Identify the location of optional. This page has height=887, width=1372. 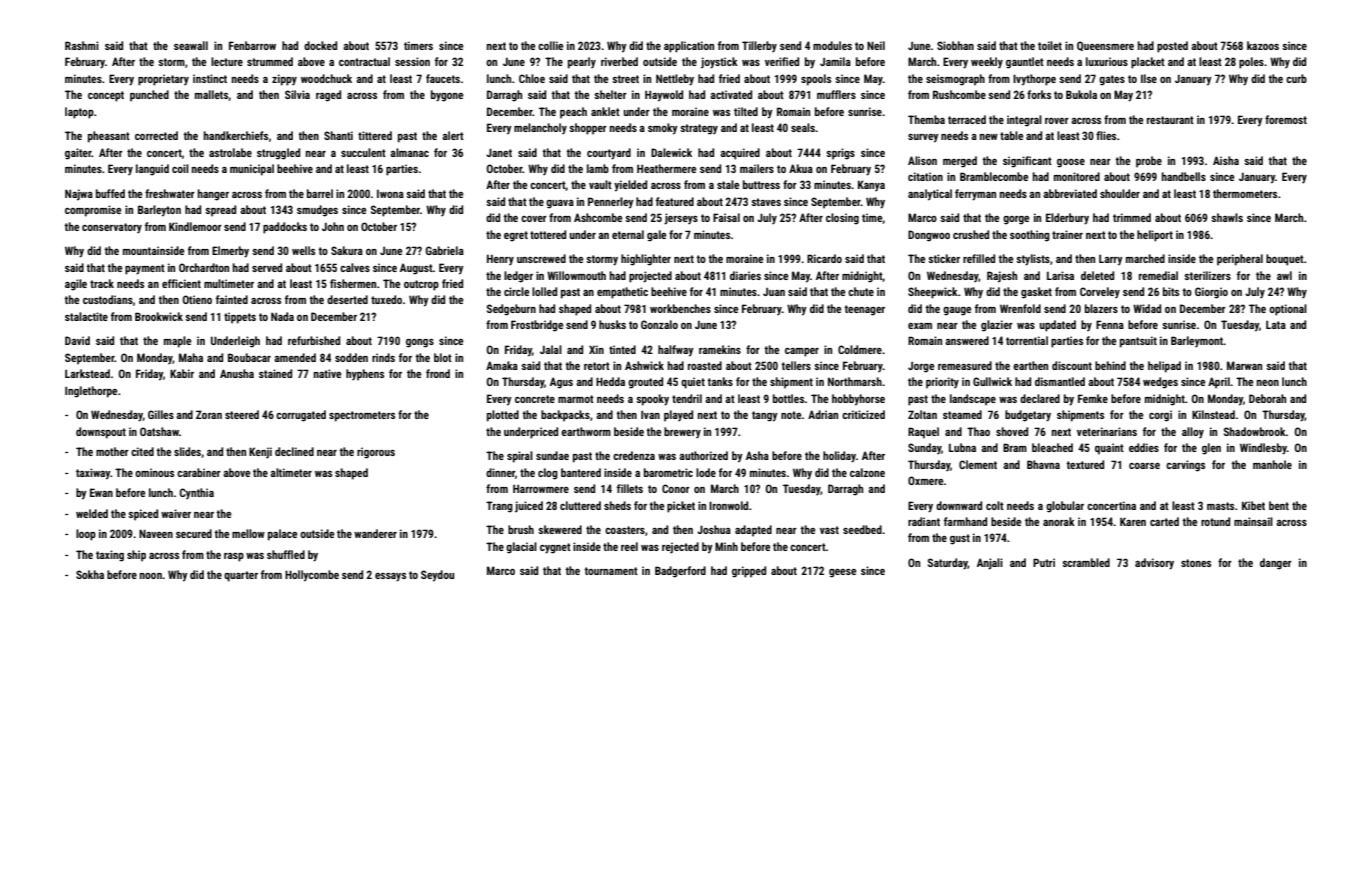
(1288, 310).
